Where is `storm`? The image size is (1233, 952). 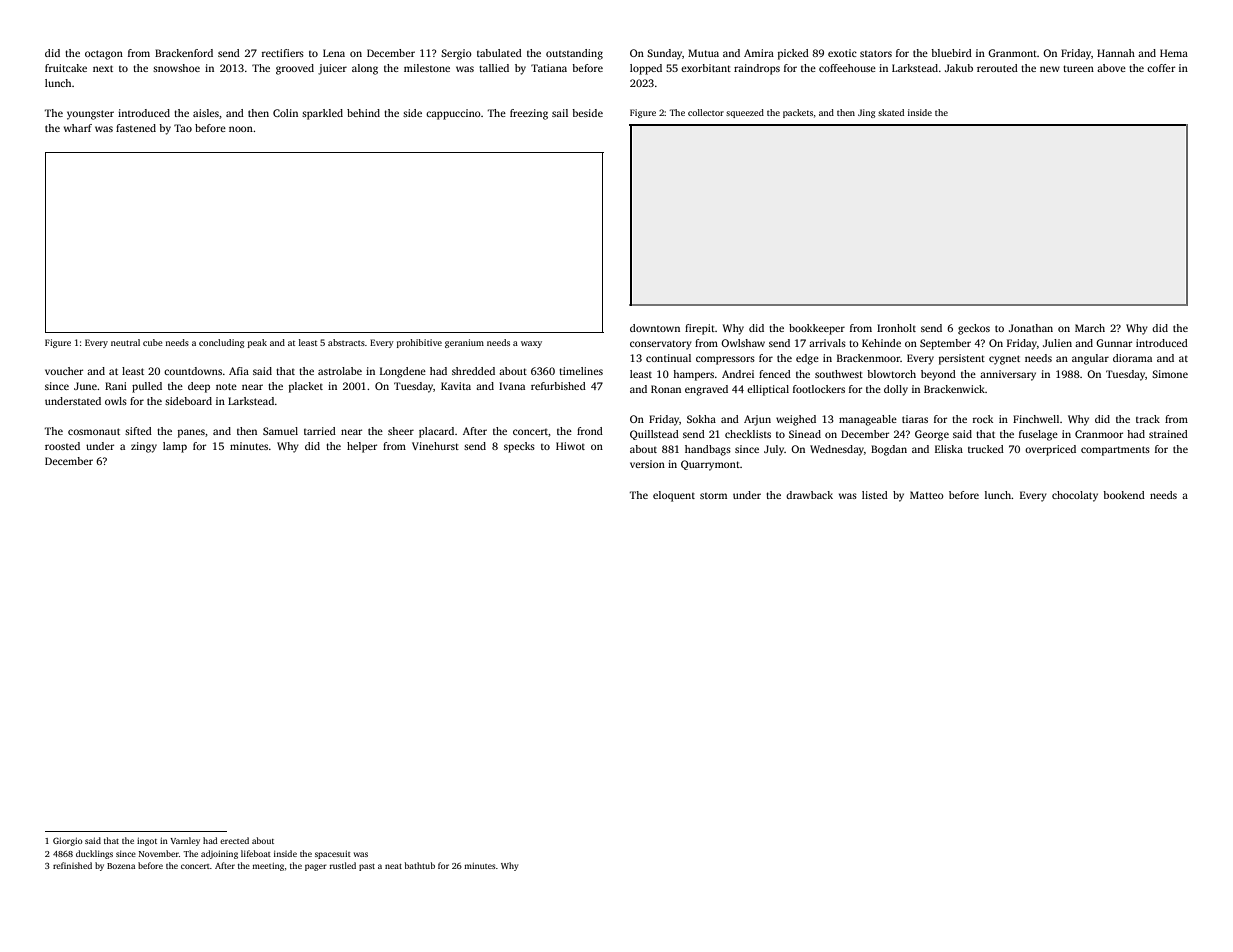 storm is located at coordinates (713, 496).
